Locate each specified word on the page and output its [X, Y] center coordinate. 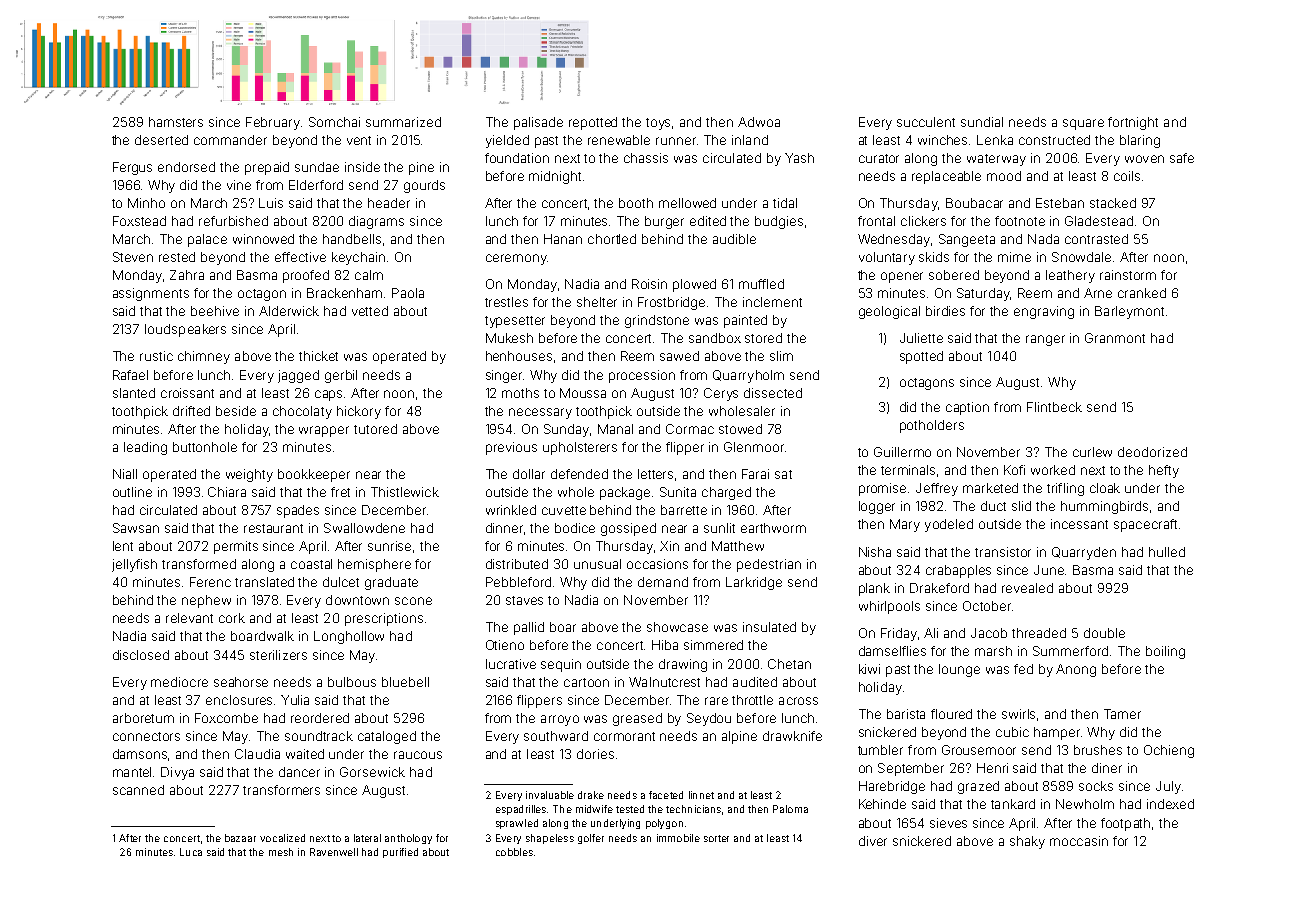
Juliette [921, 338]
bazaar [240, 838]
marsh [993, 651]
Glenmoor [754, 447]
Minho [146, 203]
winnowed [263, 239]
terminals [908, 470]
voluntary [887, 258]
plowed [694, 285]
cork [232, 618]
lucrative [511, 664]
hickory [359, 412]
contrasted [1096, 239]
